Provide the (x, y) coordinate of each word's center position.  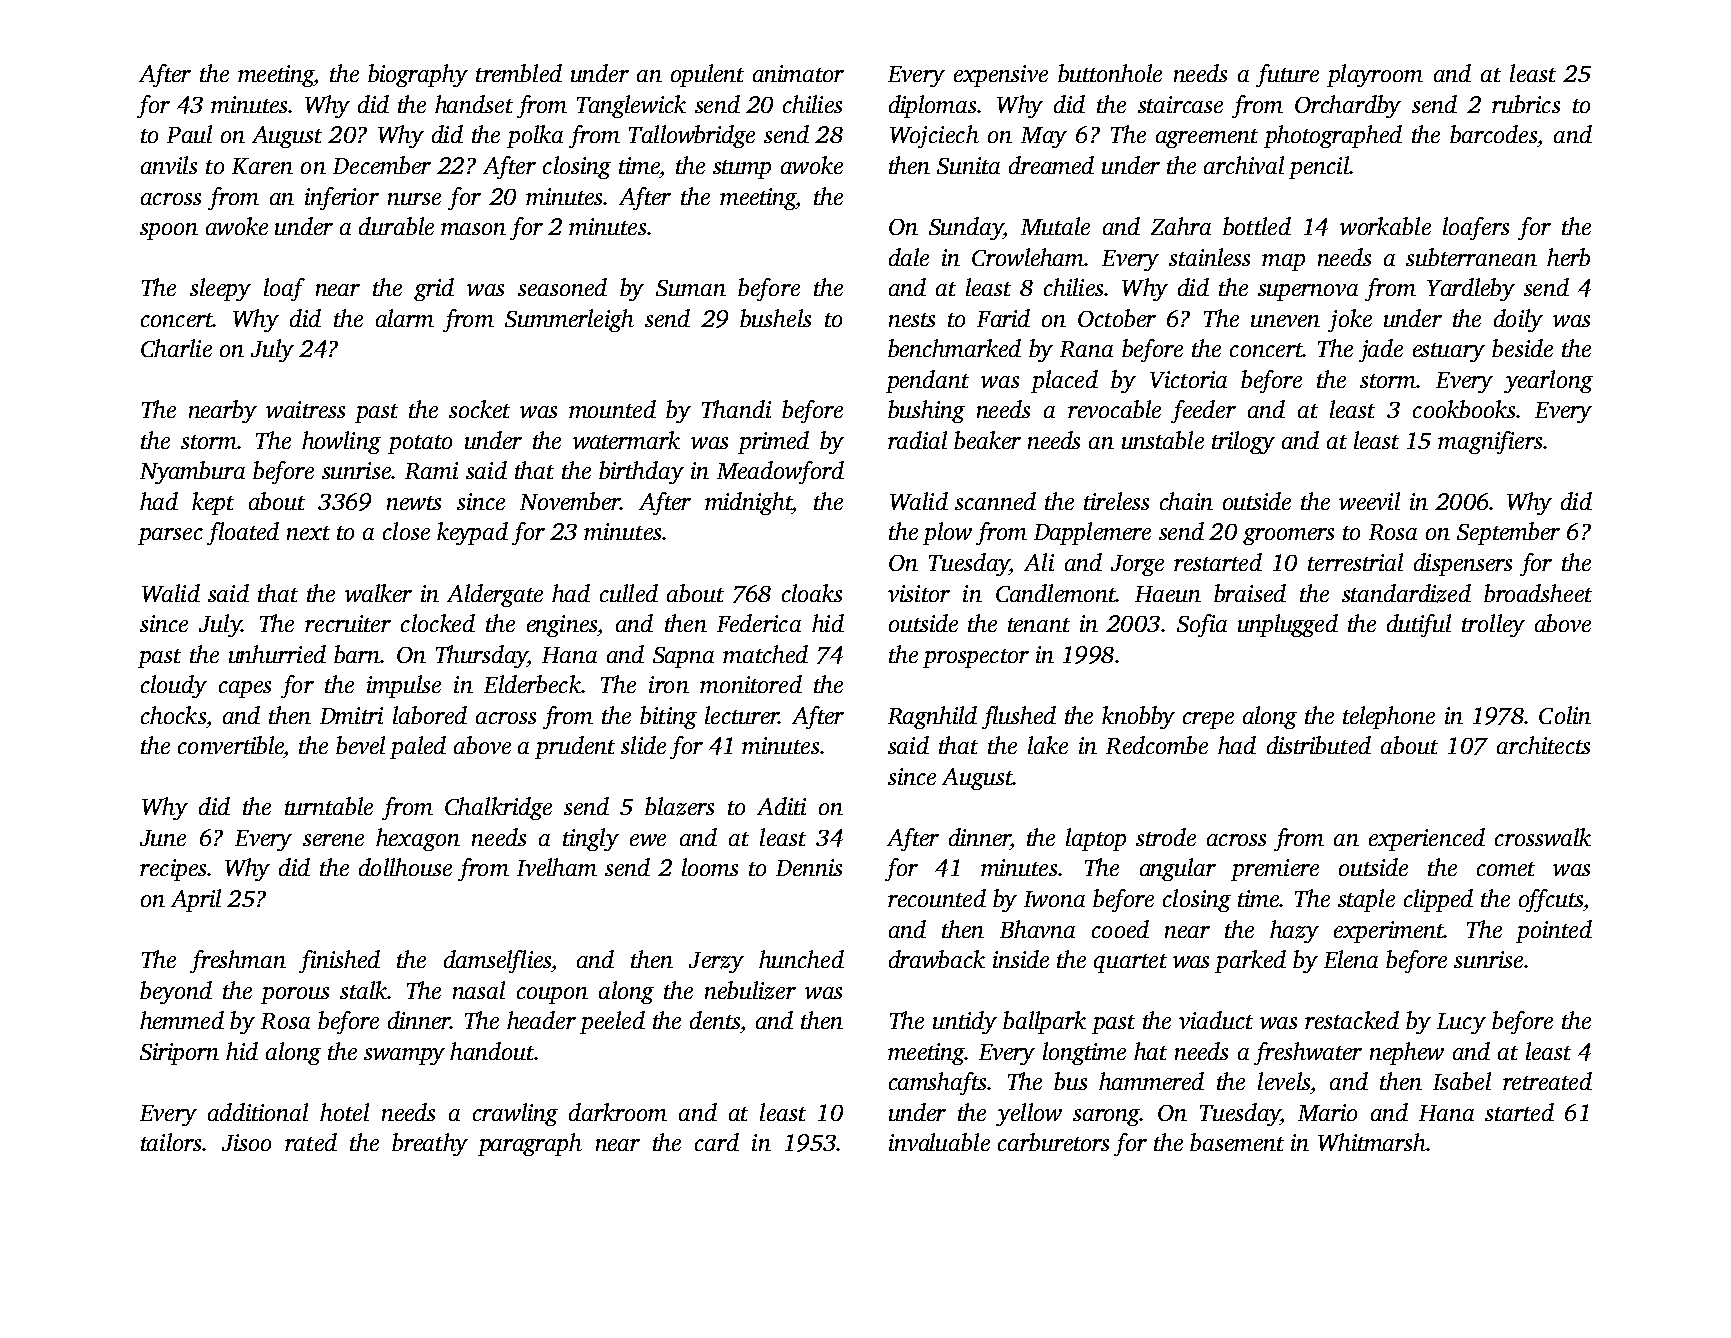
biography (418, 75)
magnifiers (1490, 442)
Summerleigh (569, 320)
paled (418, 747)
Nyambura (192, 472)
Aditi (781, 806)
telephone (1389, 717)
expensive (1001, 76)
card (717, 1142)
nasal (479, 990)
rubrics (1526, 104)
